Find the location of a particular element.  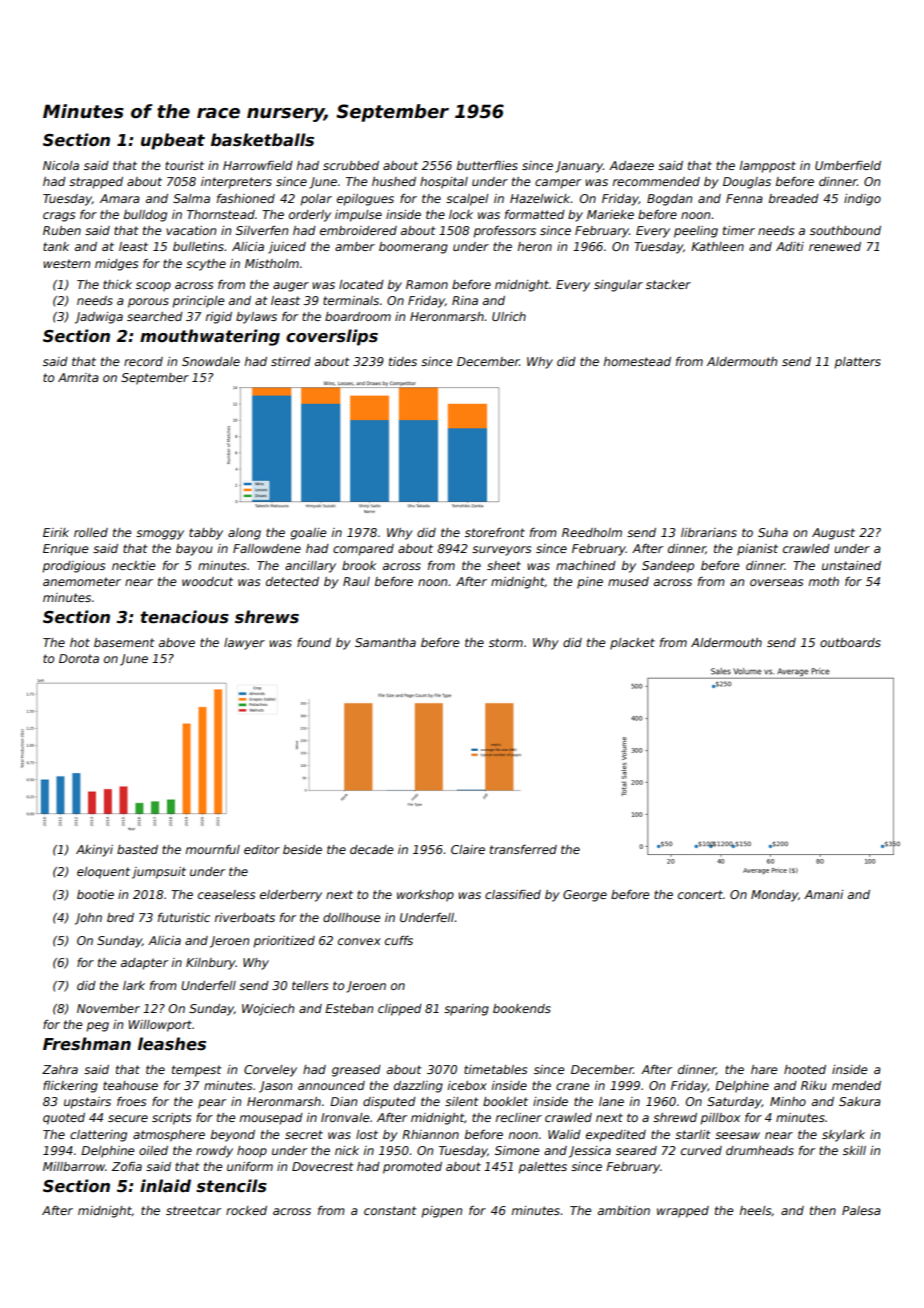

lamppost is located at coordinates (768, 167).
